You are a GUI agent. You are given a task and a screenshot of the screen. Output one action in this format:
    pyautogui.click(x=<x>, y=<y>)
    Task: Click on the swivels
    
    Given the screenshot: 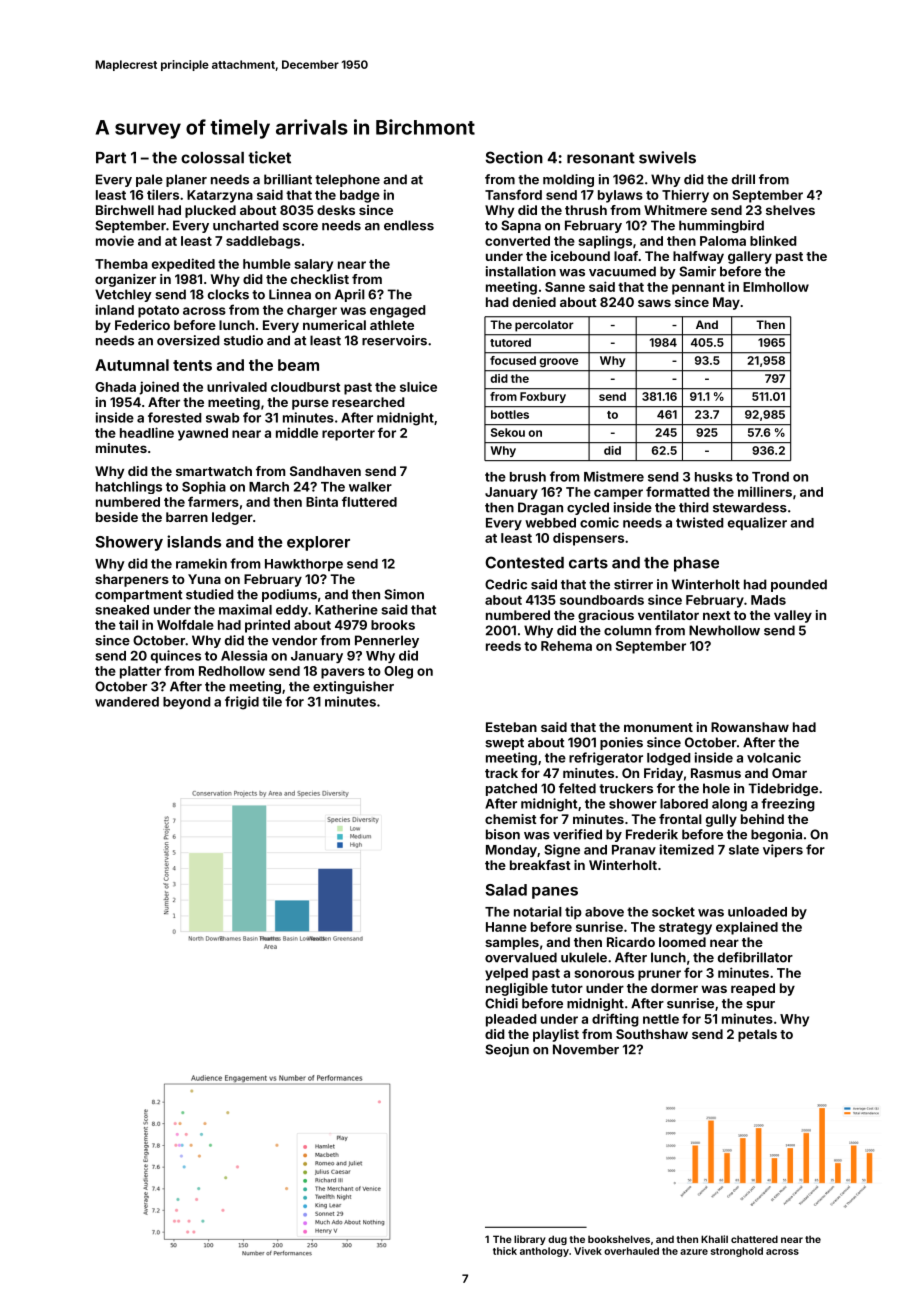 What is the action you would take?
    pyautogui.click(x=667, y=157)
